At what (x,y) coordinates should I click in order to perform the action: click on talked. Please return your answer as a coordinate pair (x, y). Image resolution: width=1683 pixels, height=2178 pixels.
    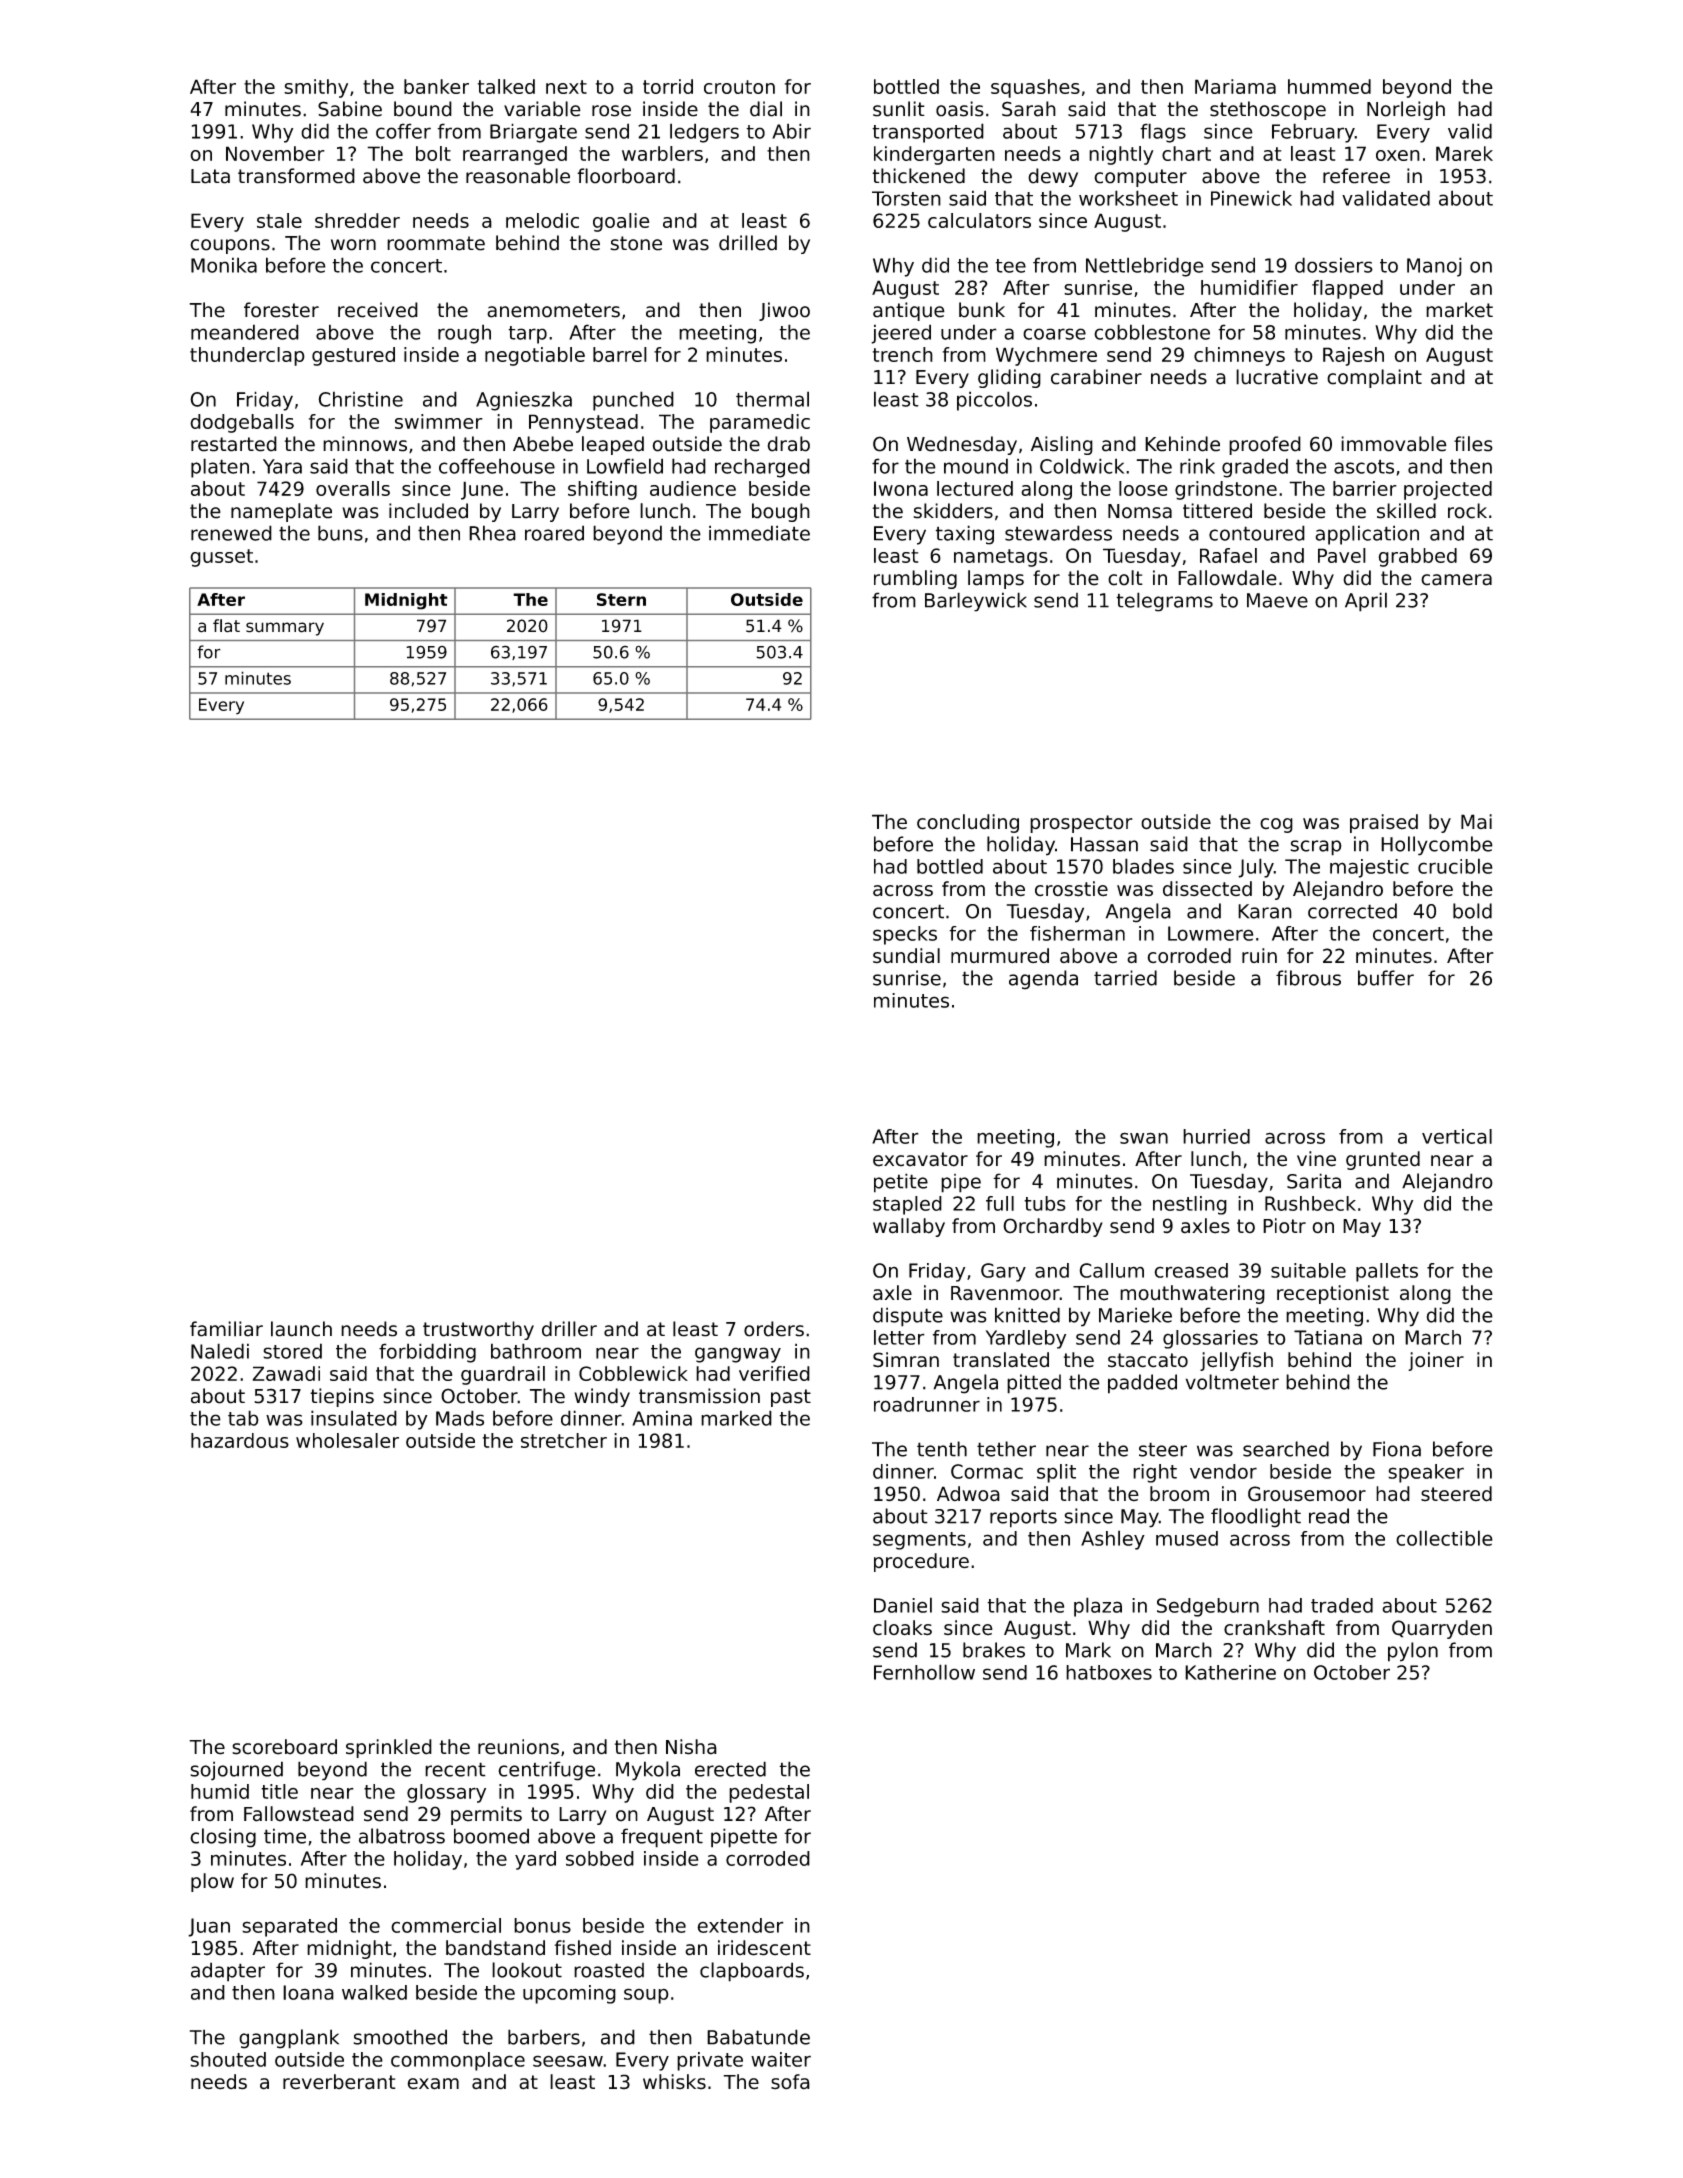
    Looking at the image, I should click on (506, 86).
